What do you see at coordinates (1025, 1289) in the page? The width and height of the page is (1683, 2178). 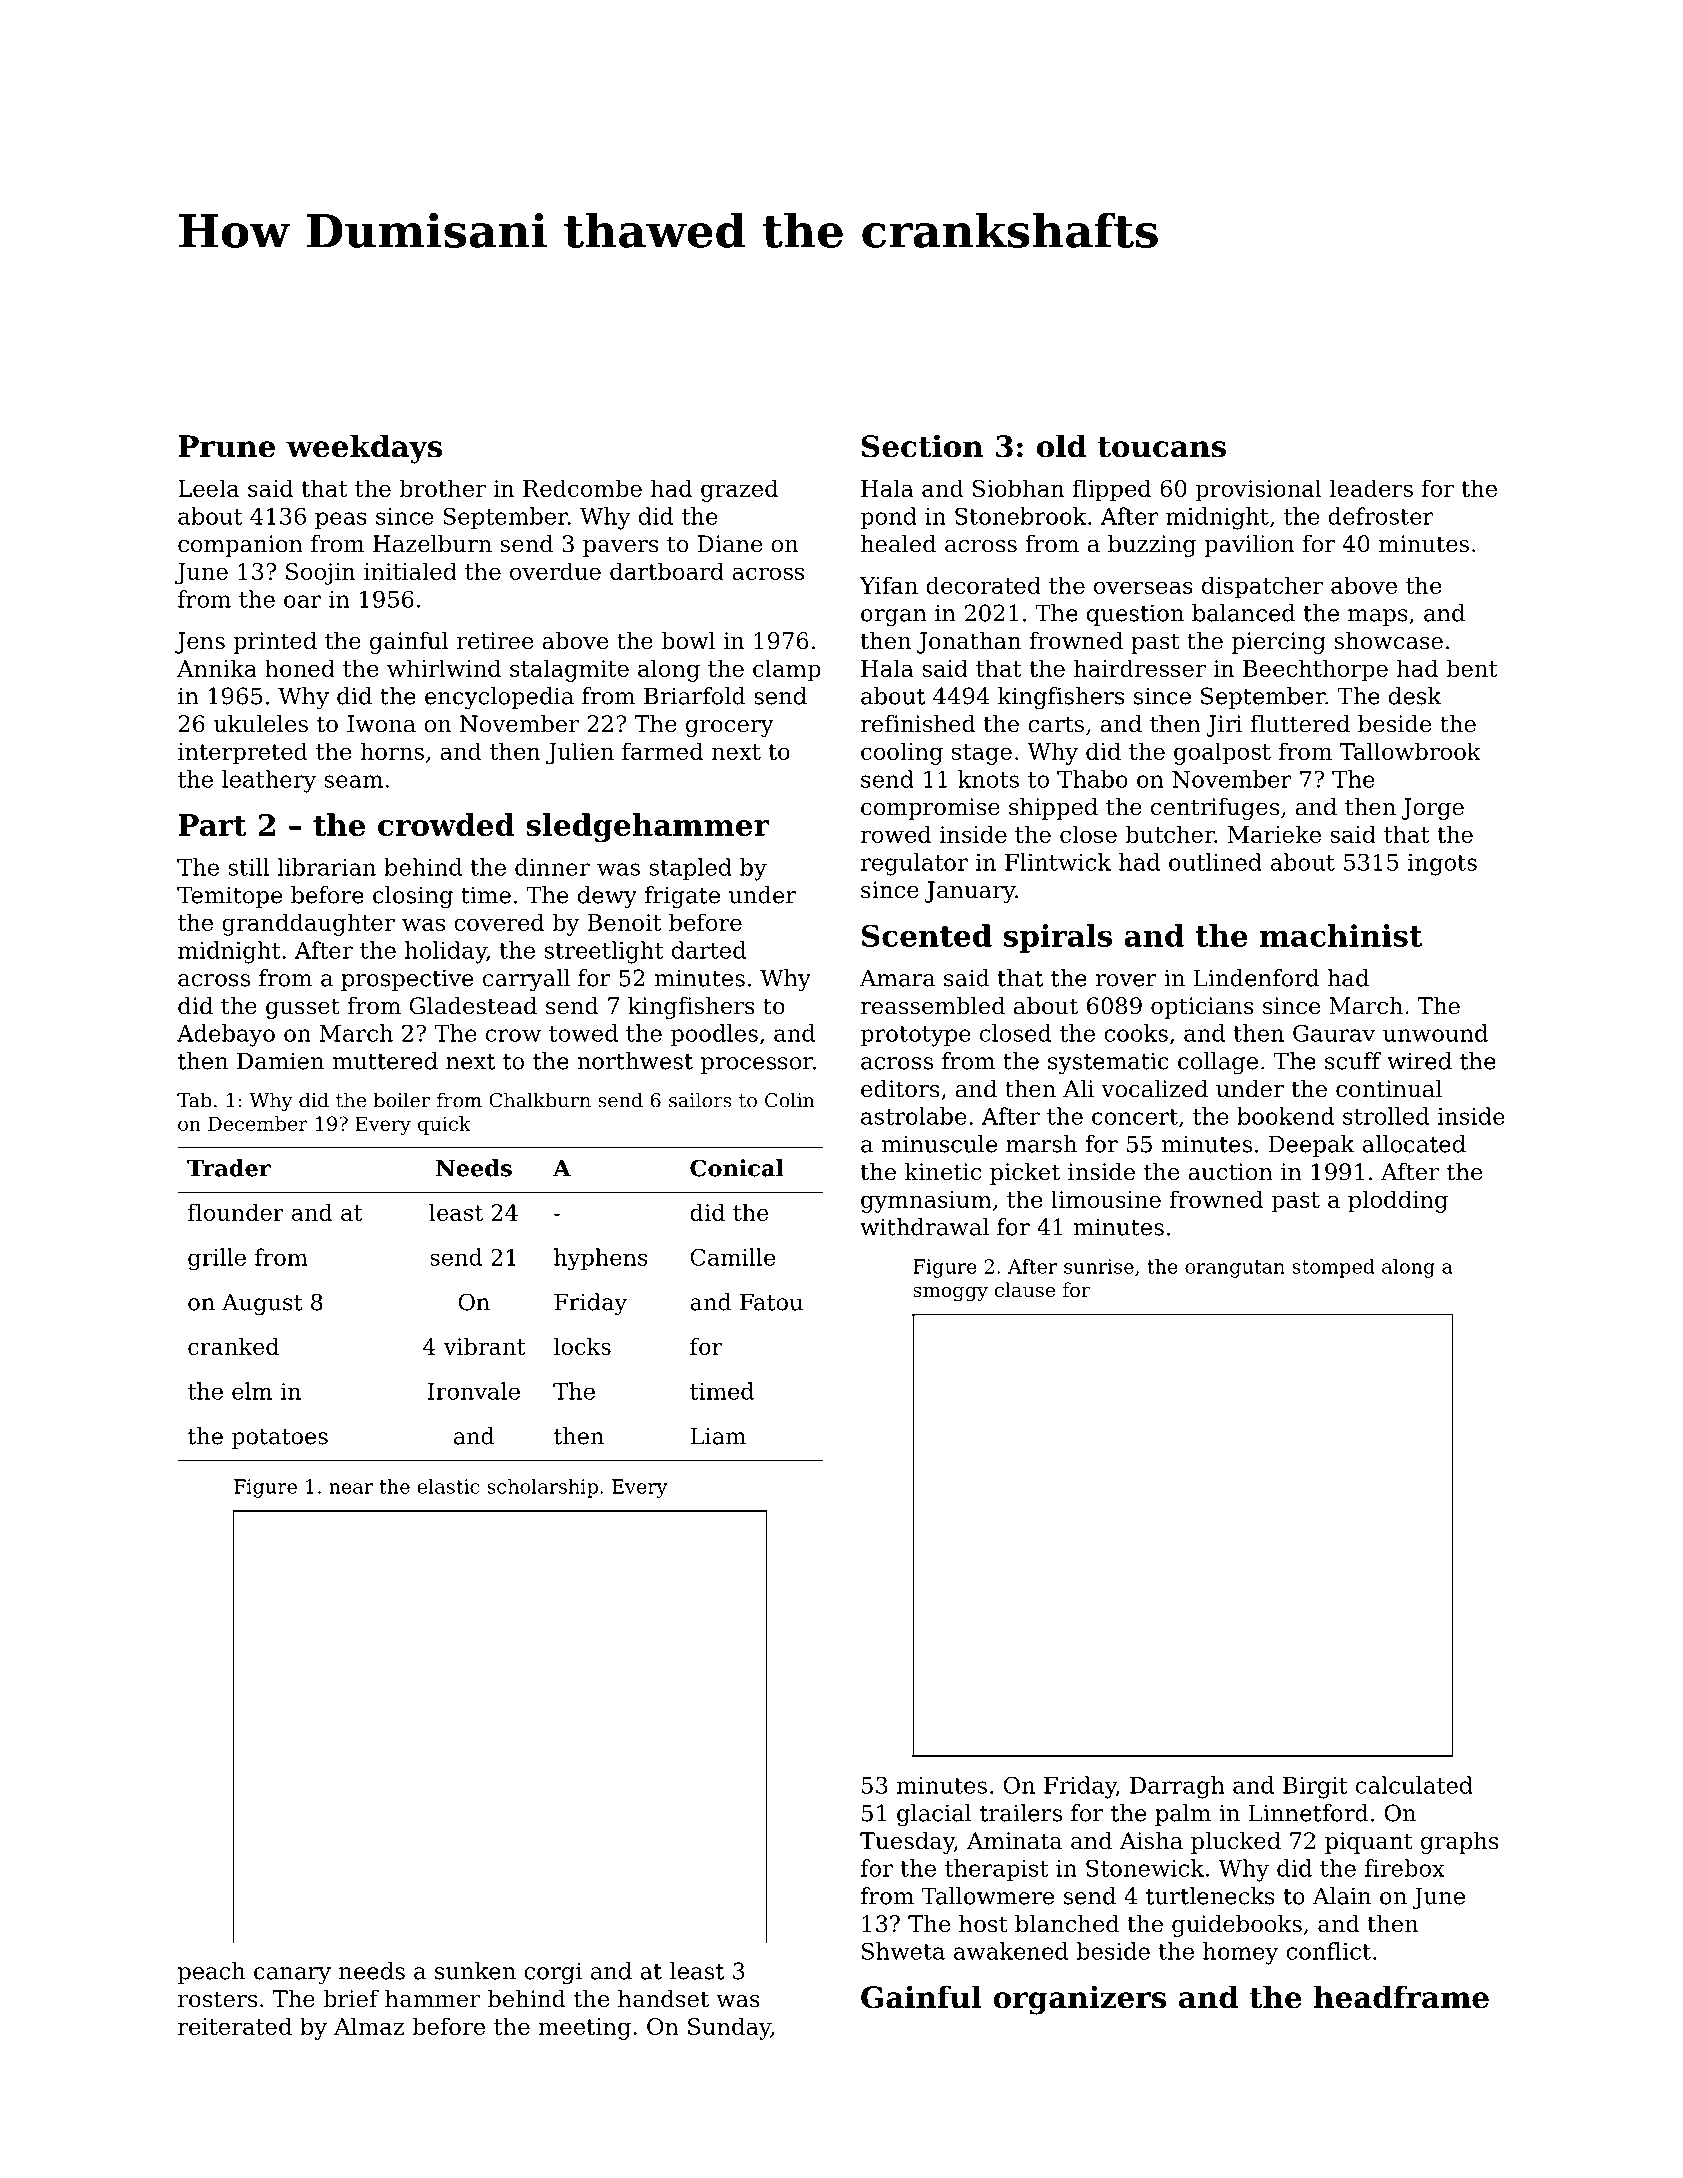 I see `clause` at bounding box center [1025, 1289].
